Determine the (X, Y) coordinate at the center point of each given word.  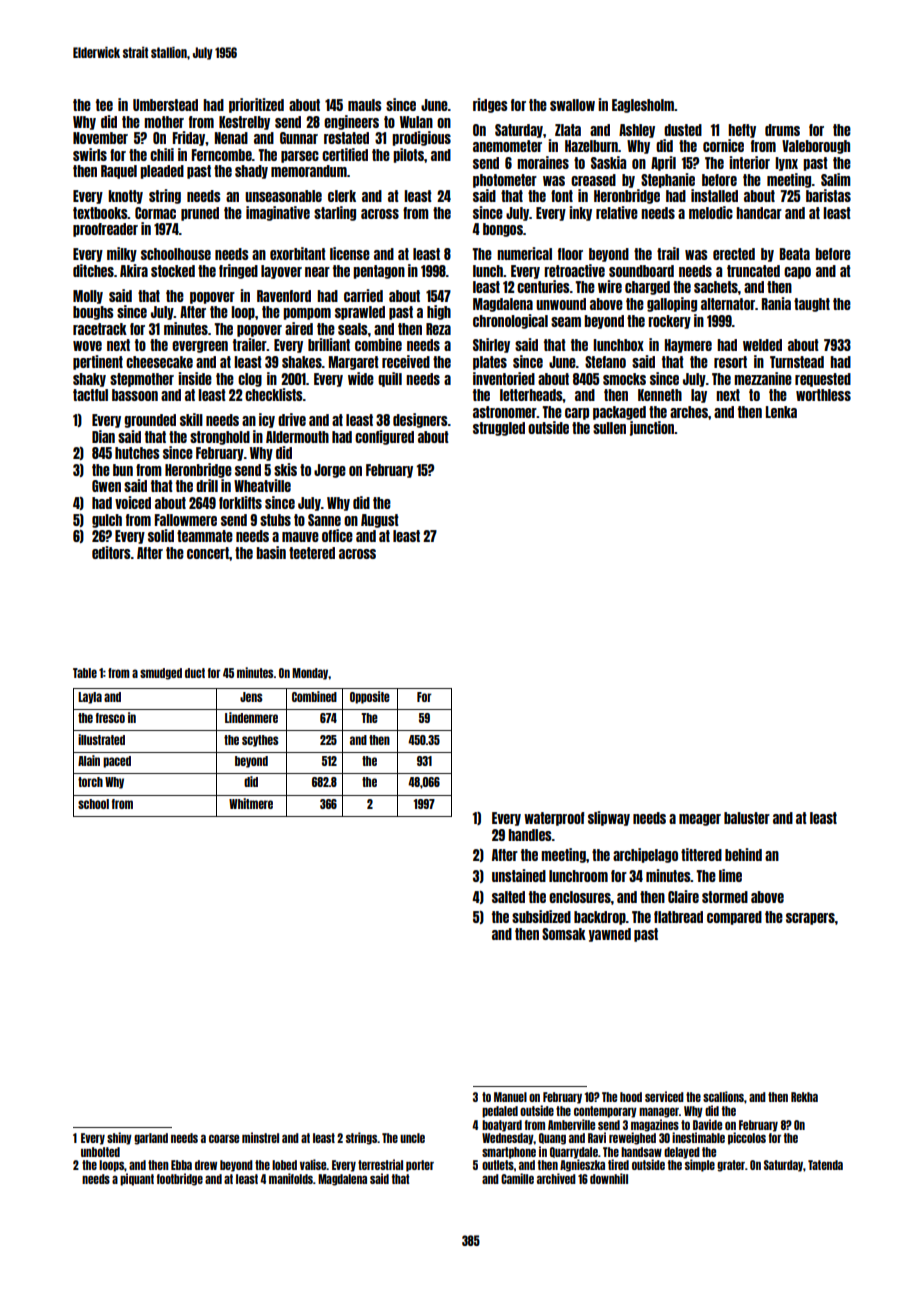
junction (652, 428)
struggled (499, 429)
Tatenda (825, 1165)
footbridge (180, 1179)
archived (556, 1178)
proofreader (105, 230)
